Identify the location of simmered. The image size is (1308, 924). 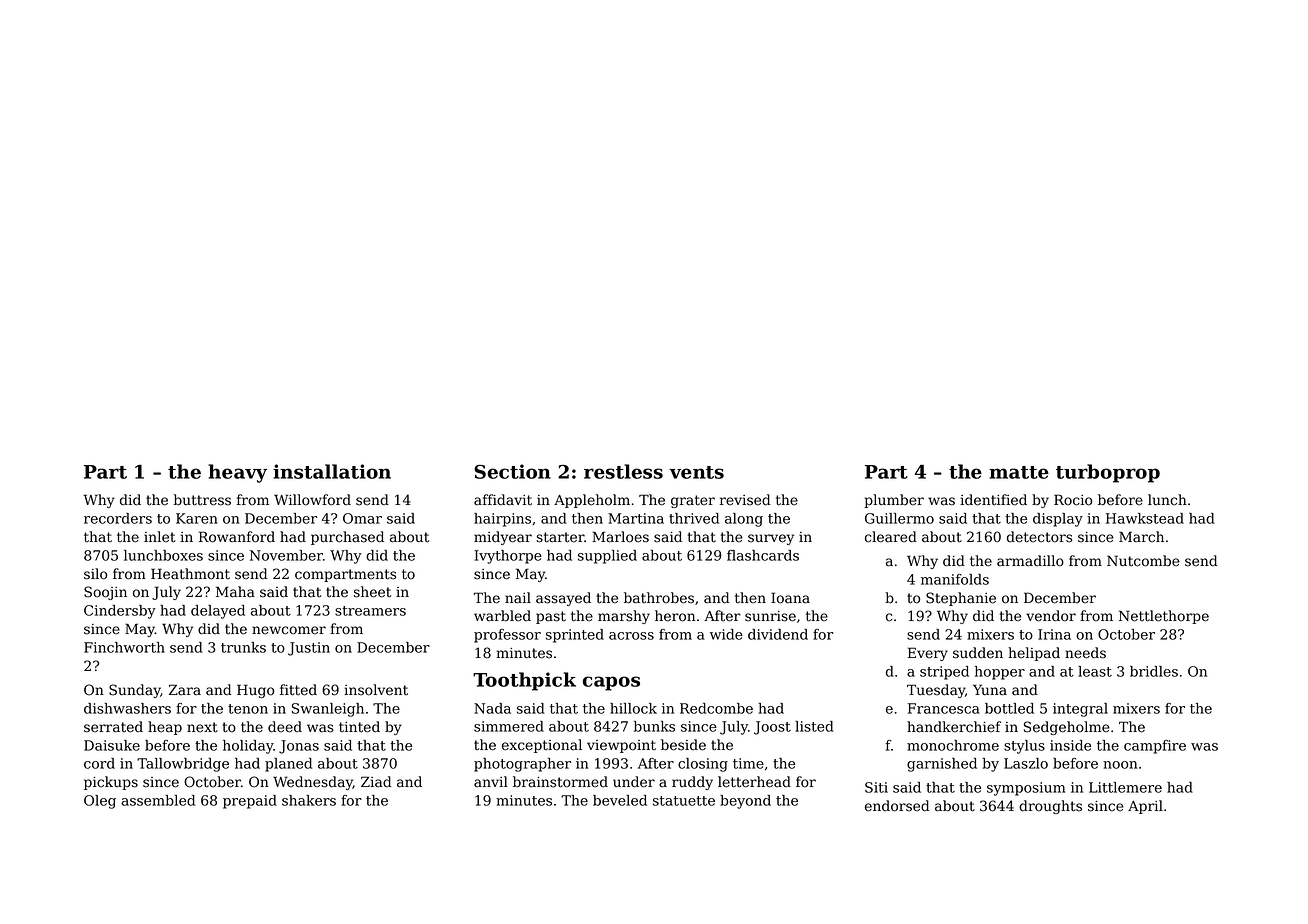
(509, 726).
